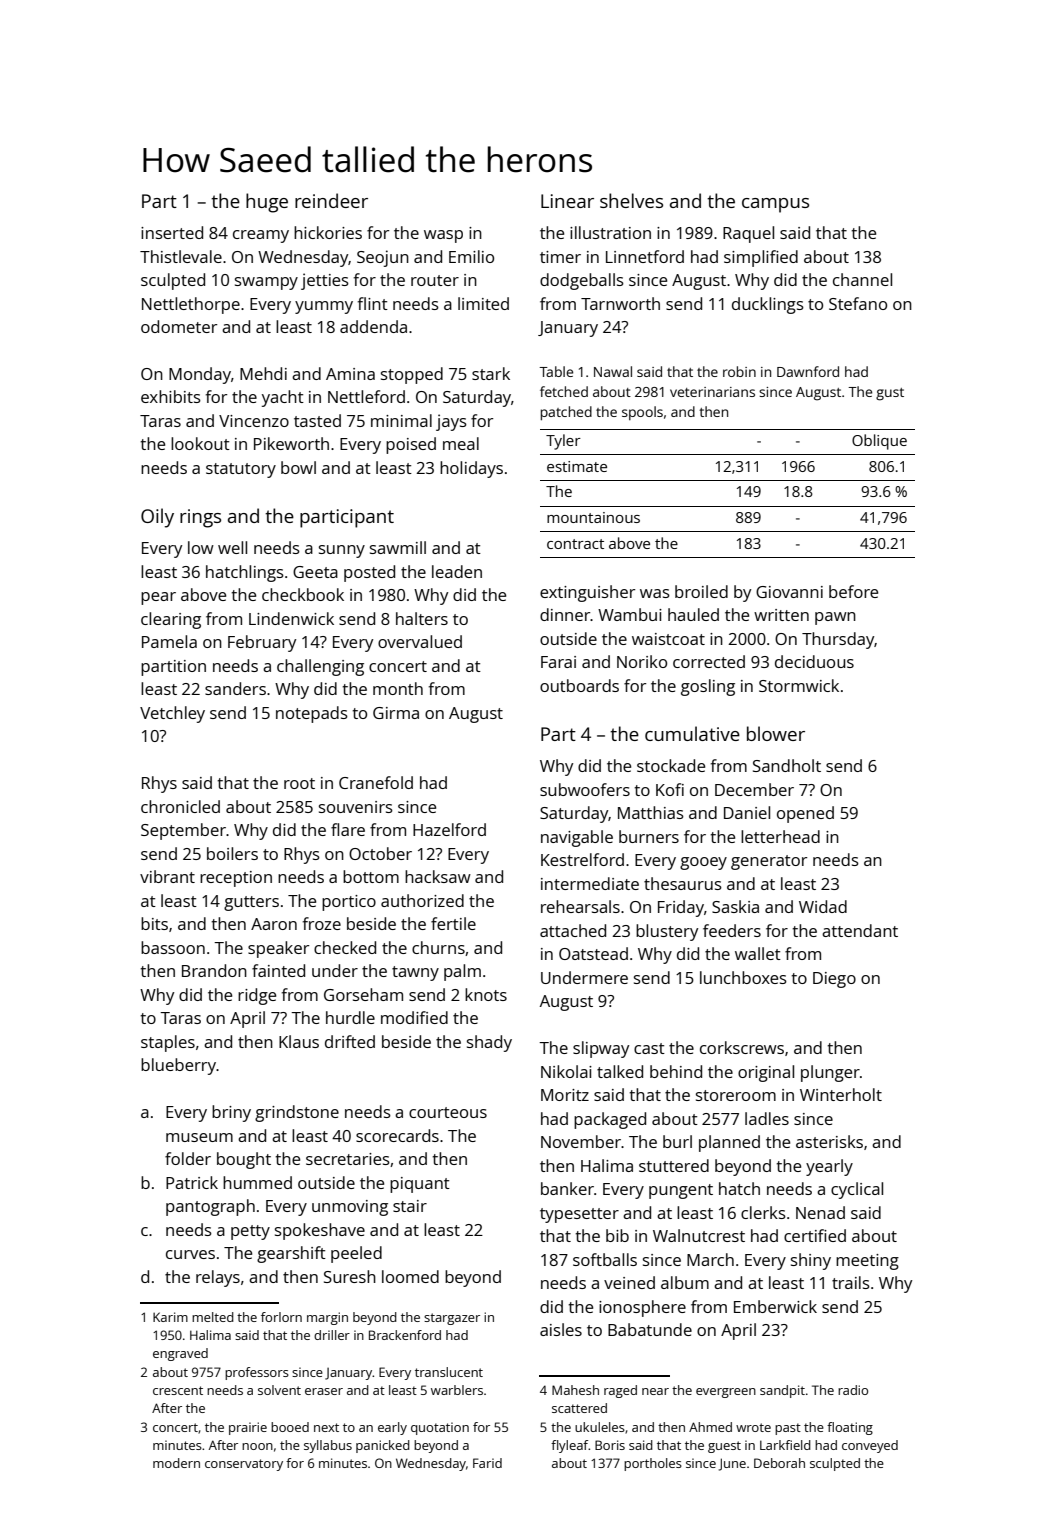 The width and height of the document is (1055, 1527). What do you see at coordinates (180, 806) in the document?
I see `chronicled` at bounding box center [180, 806].
